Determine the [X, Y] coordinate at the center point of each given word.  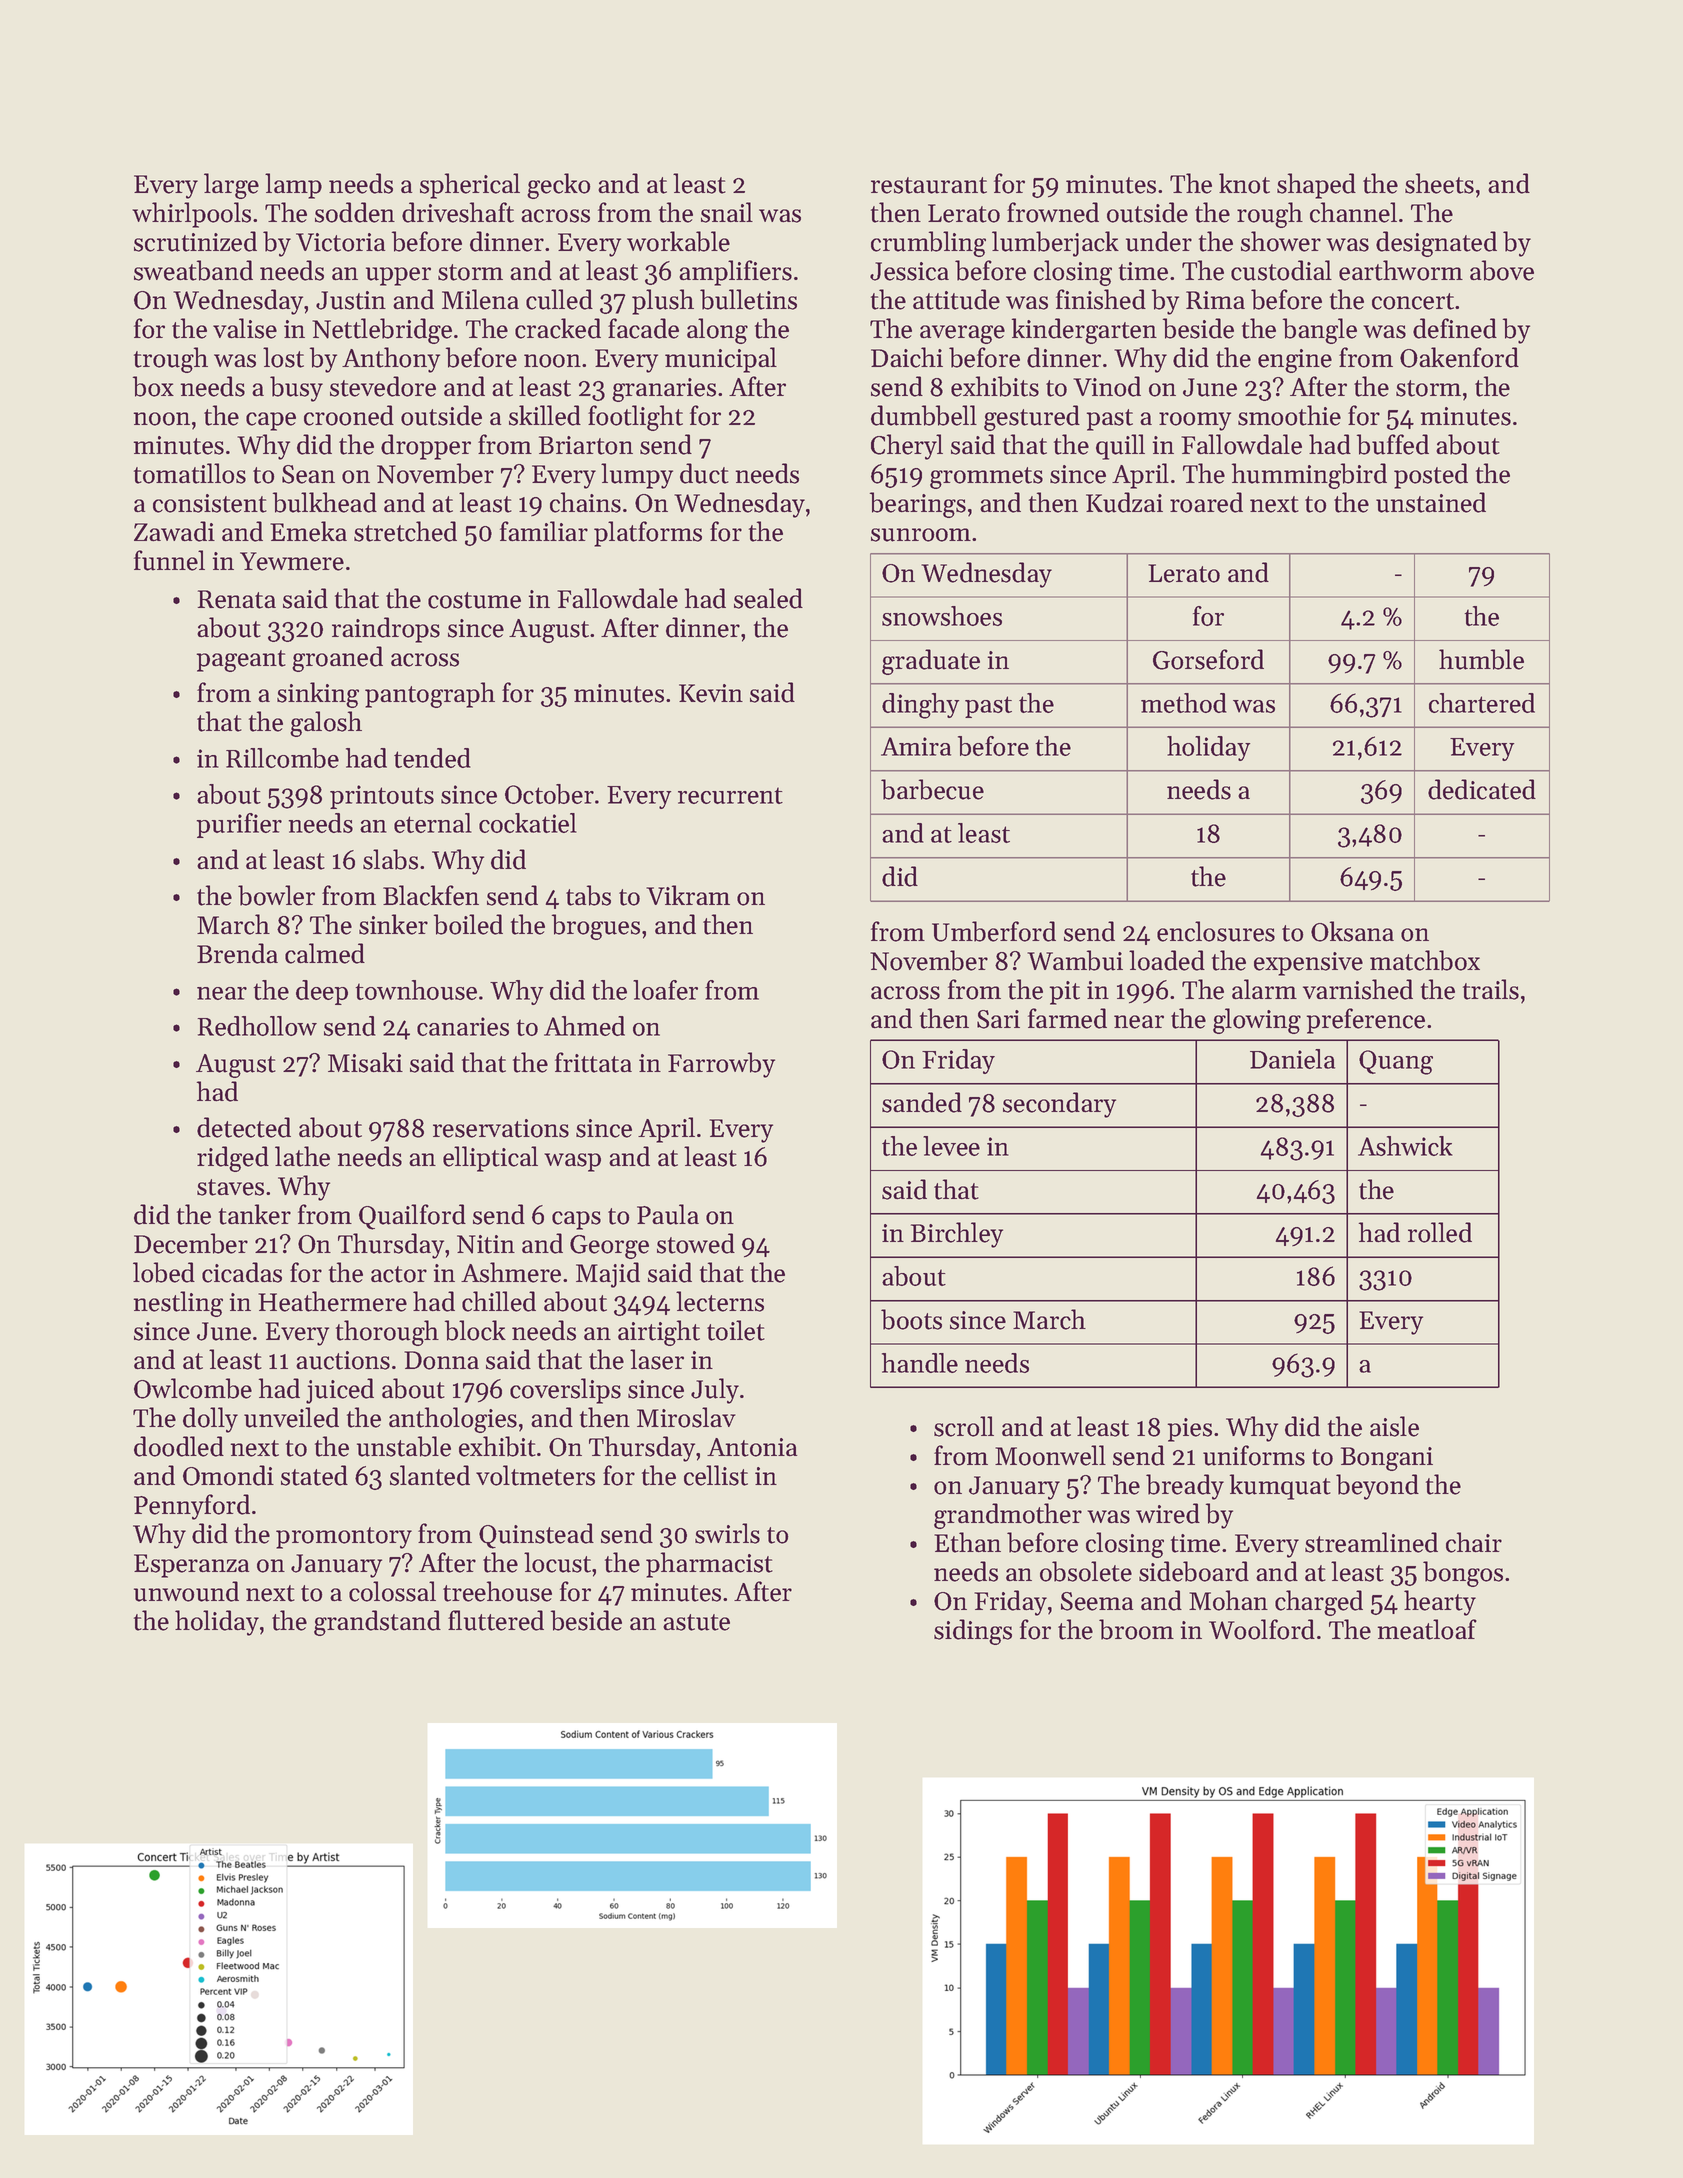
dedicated [1482, 789]
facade [643, 328]
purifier [239, 825]
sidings [973, 1632]
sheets [1439, 183]
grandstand [377, 1623]
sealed [768, 598]
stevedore [383, 386]
